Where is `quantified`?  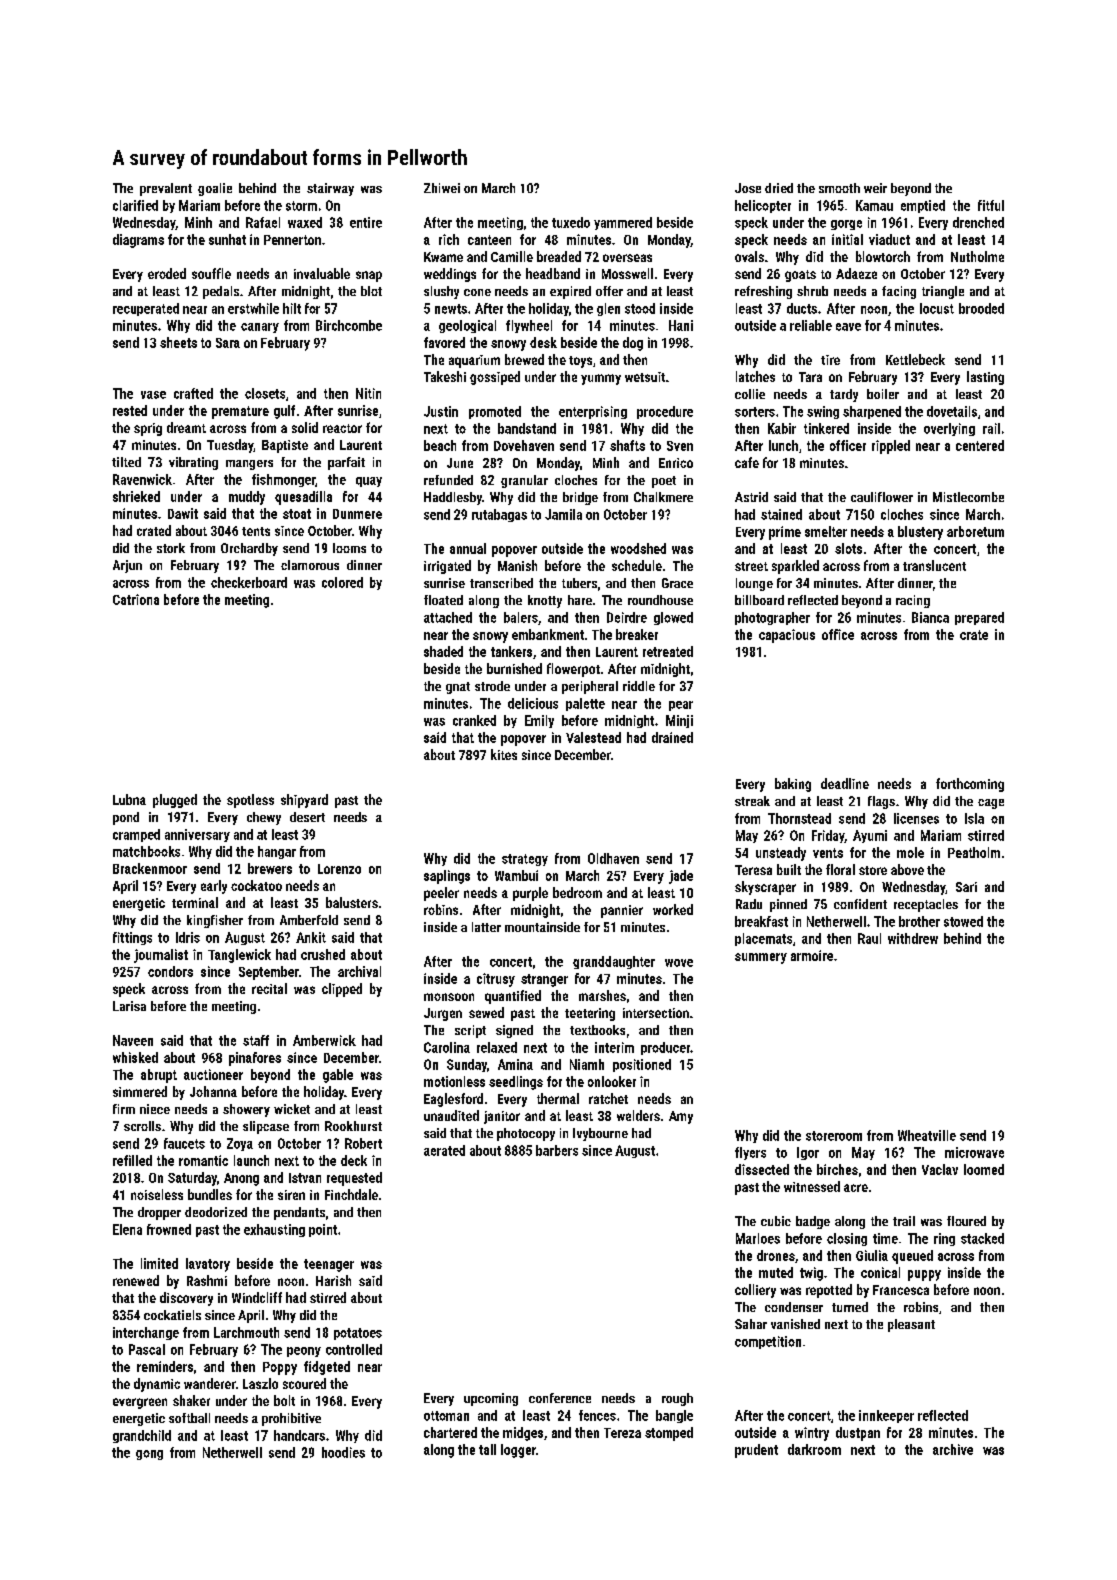 quantified is located at coordinates (513, 997).
